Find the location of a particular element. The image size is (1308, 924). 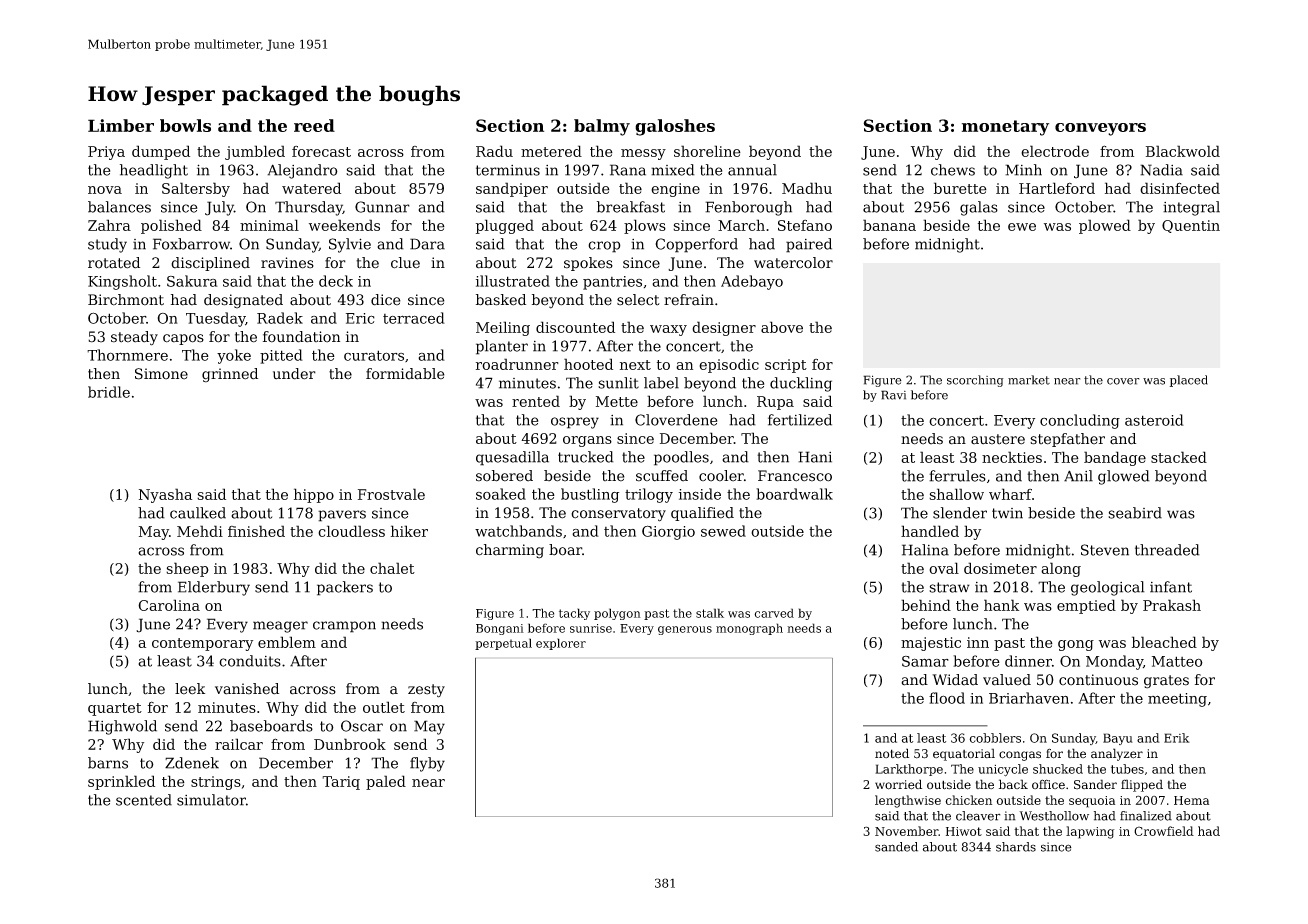

Quentin is located at coordinates (1191, 226).
